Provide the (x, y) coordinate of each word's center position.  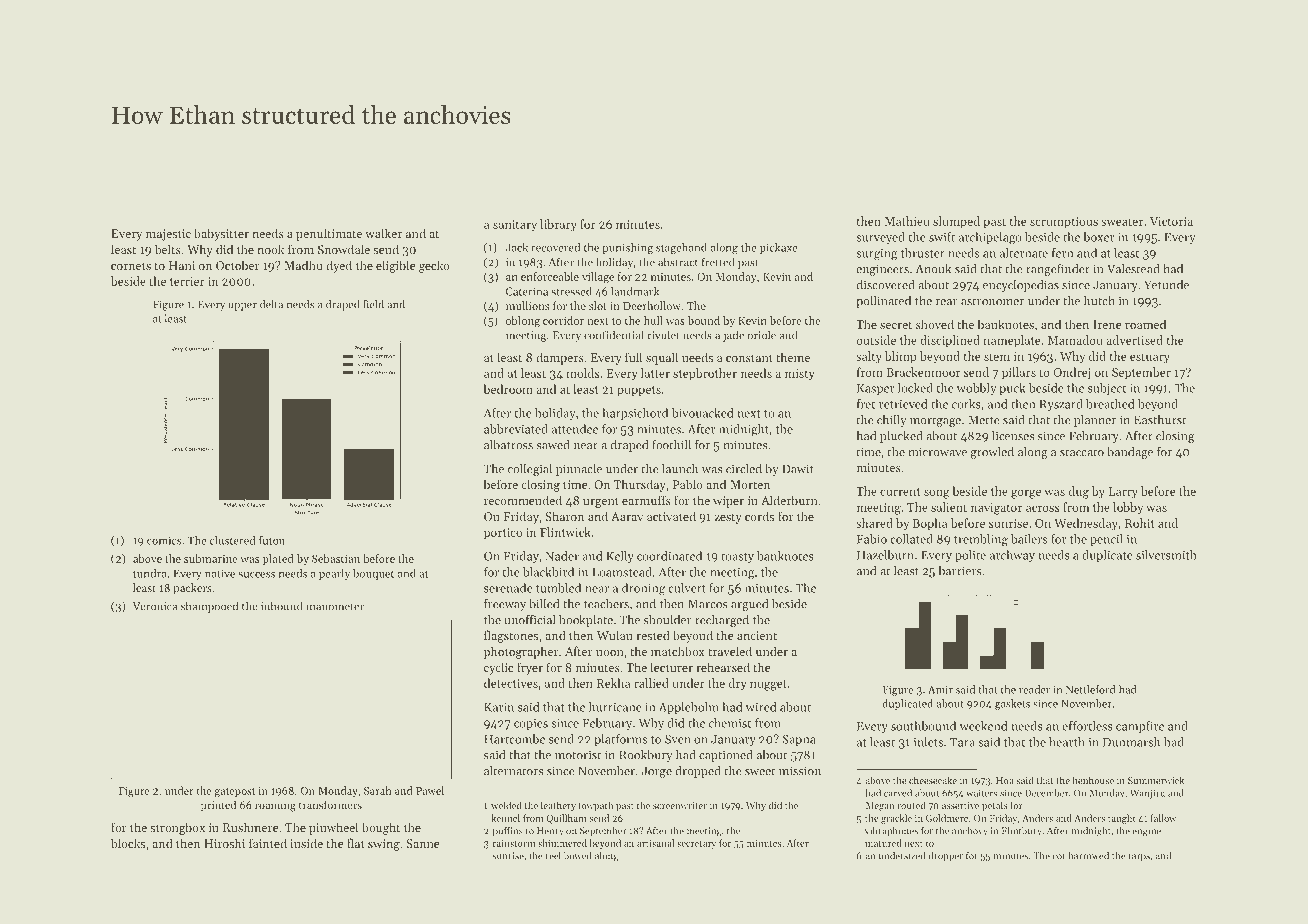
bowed (578, 856)
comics (164, 540)
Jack (517, 247)
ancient (757, 635)
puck (1012, 389)
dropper (946, 857)
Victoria (1171, 221)
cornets (131, 266)
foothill (671, 445)
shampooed (209, 607)
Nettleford (1091, 689)
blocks (128, 843)
